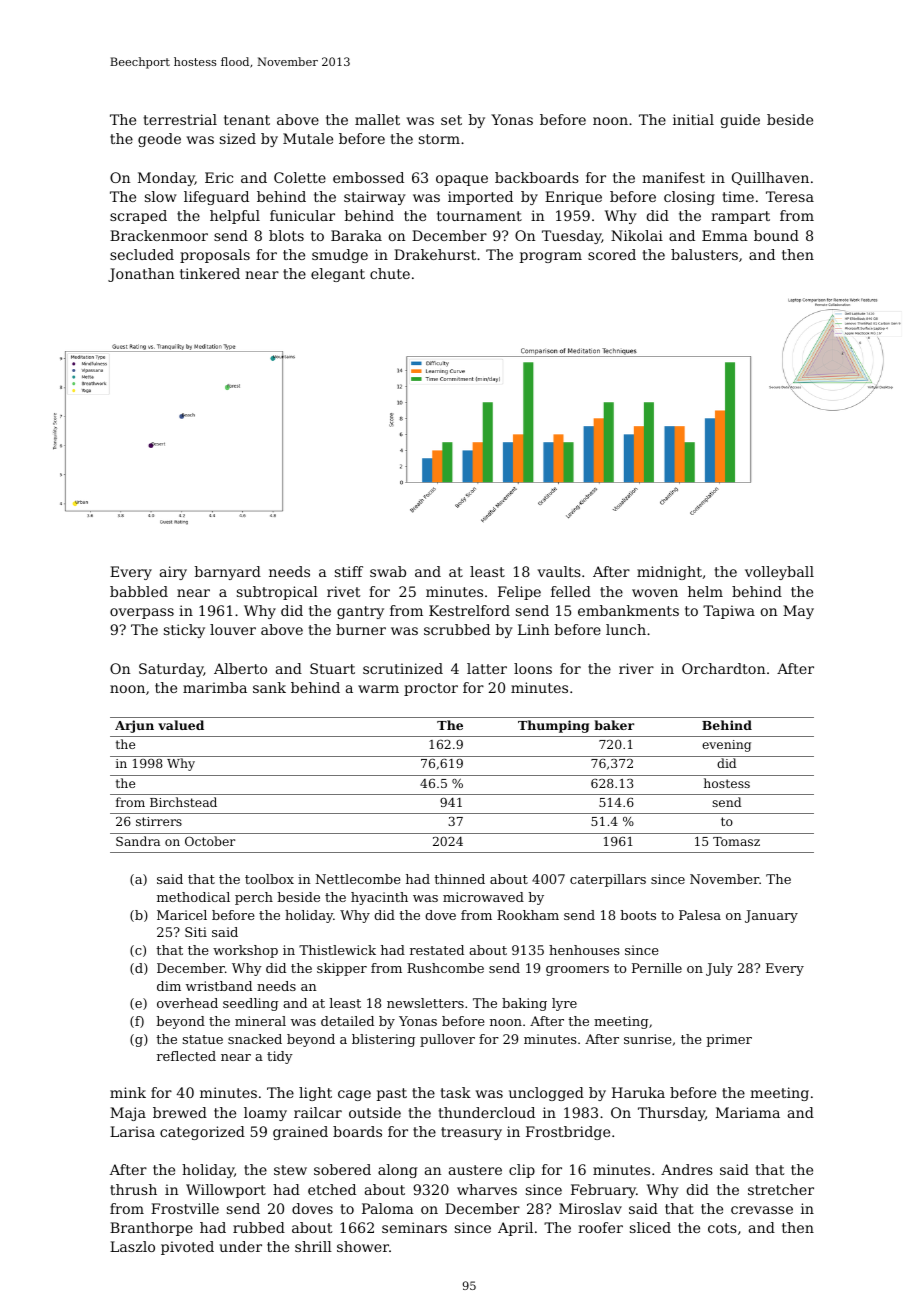  Describe the element at coordinates (705, 591) in the document. I see `helm` at that location.
